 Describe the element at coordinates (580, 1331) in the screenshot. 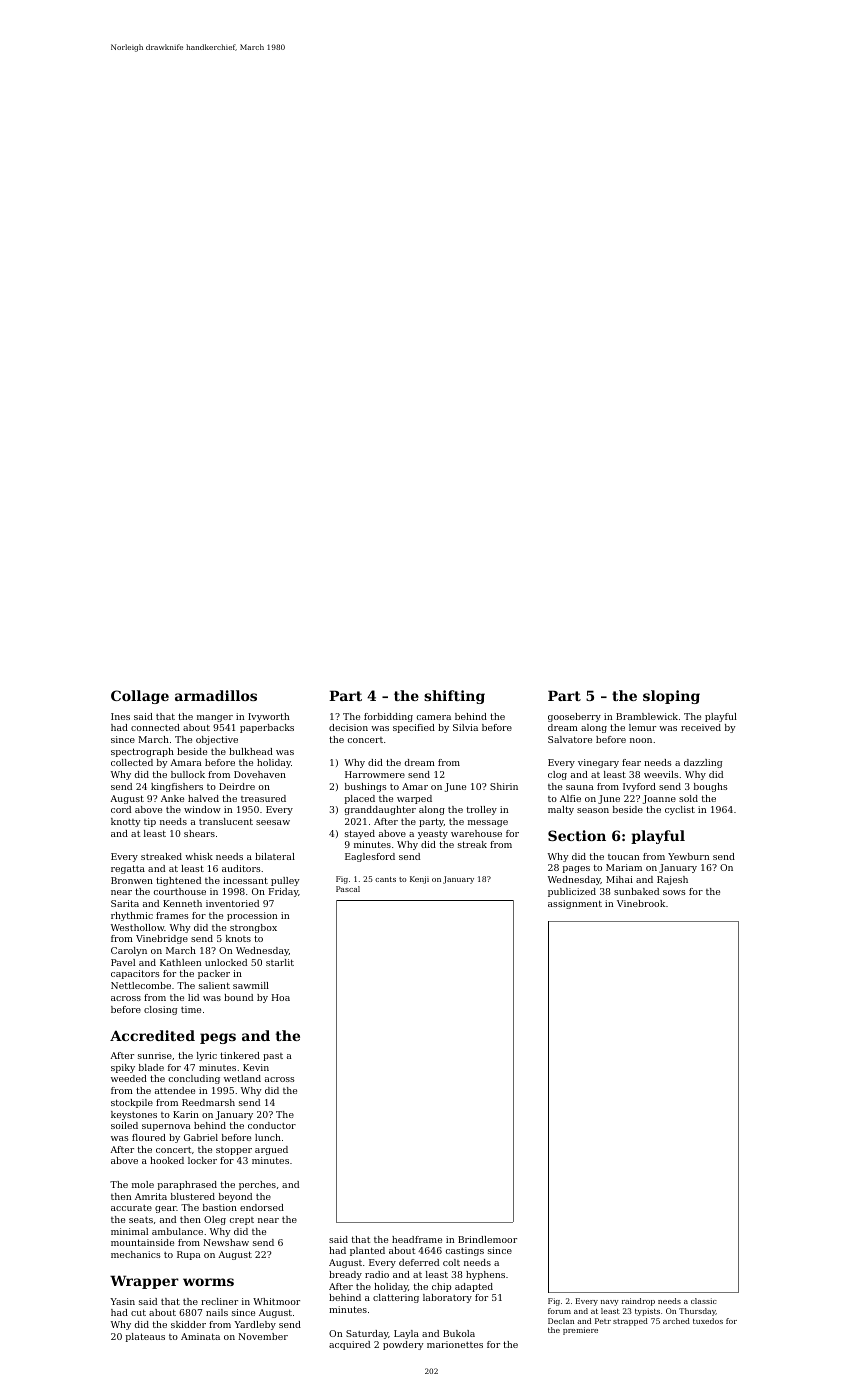

I see `premiere` at that location.
